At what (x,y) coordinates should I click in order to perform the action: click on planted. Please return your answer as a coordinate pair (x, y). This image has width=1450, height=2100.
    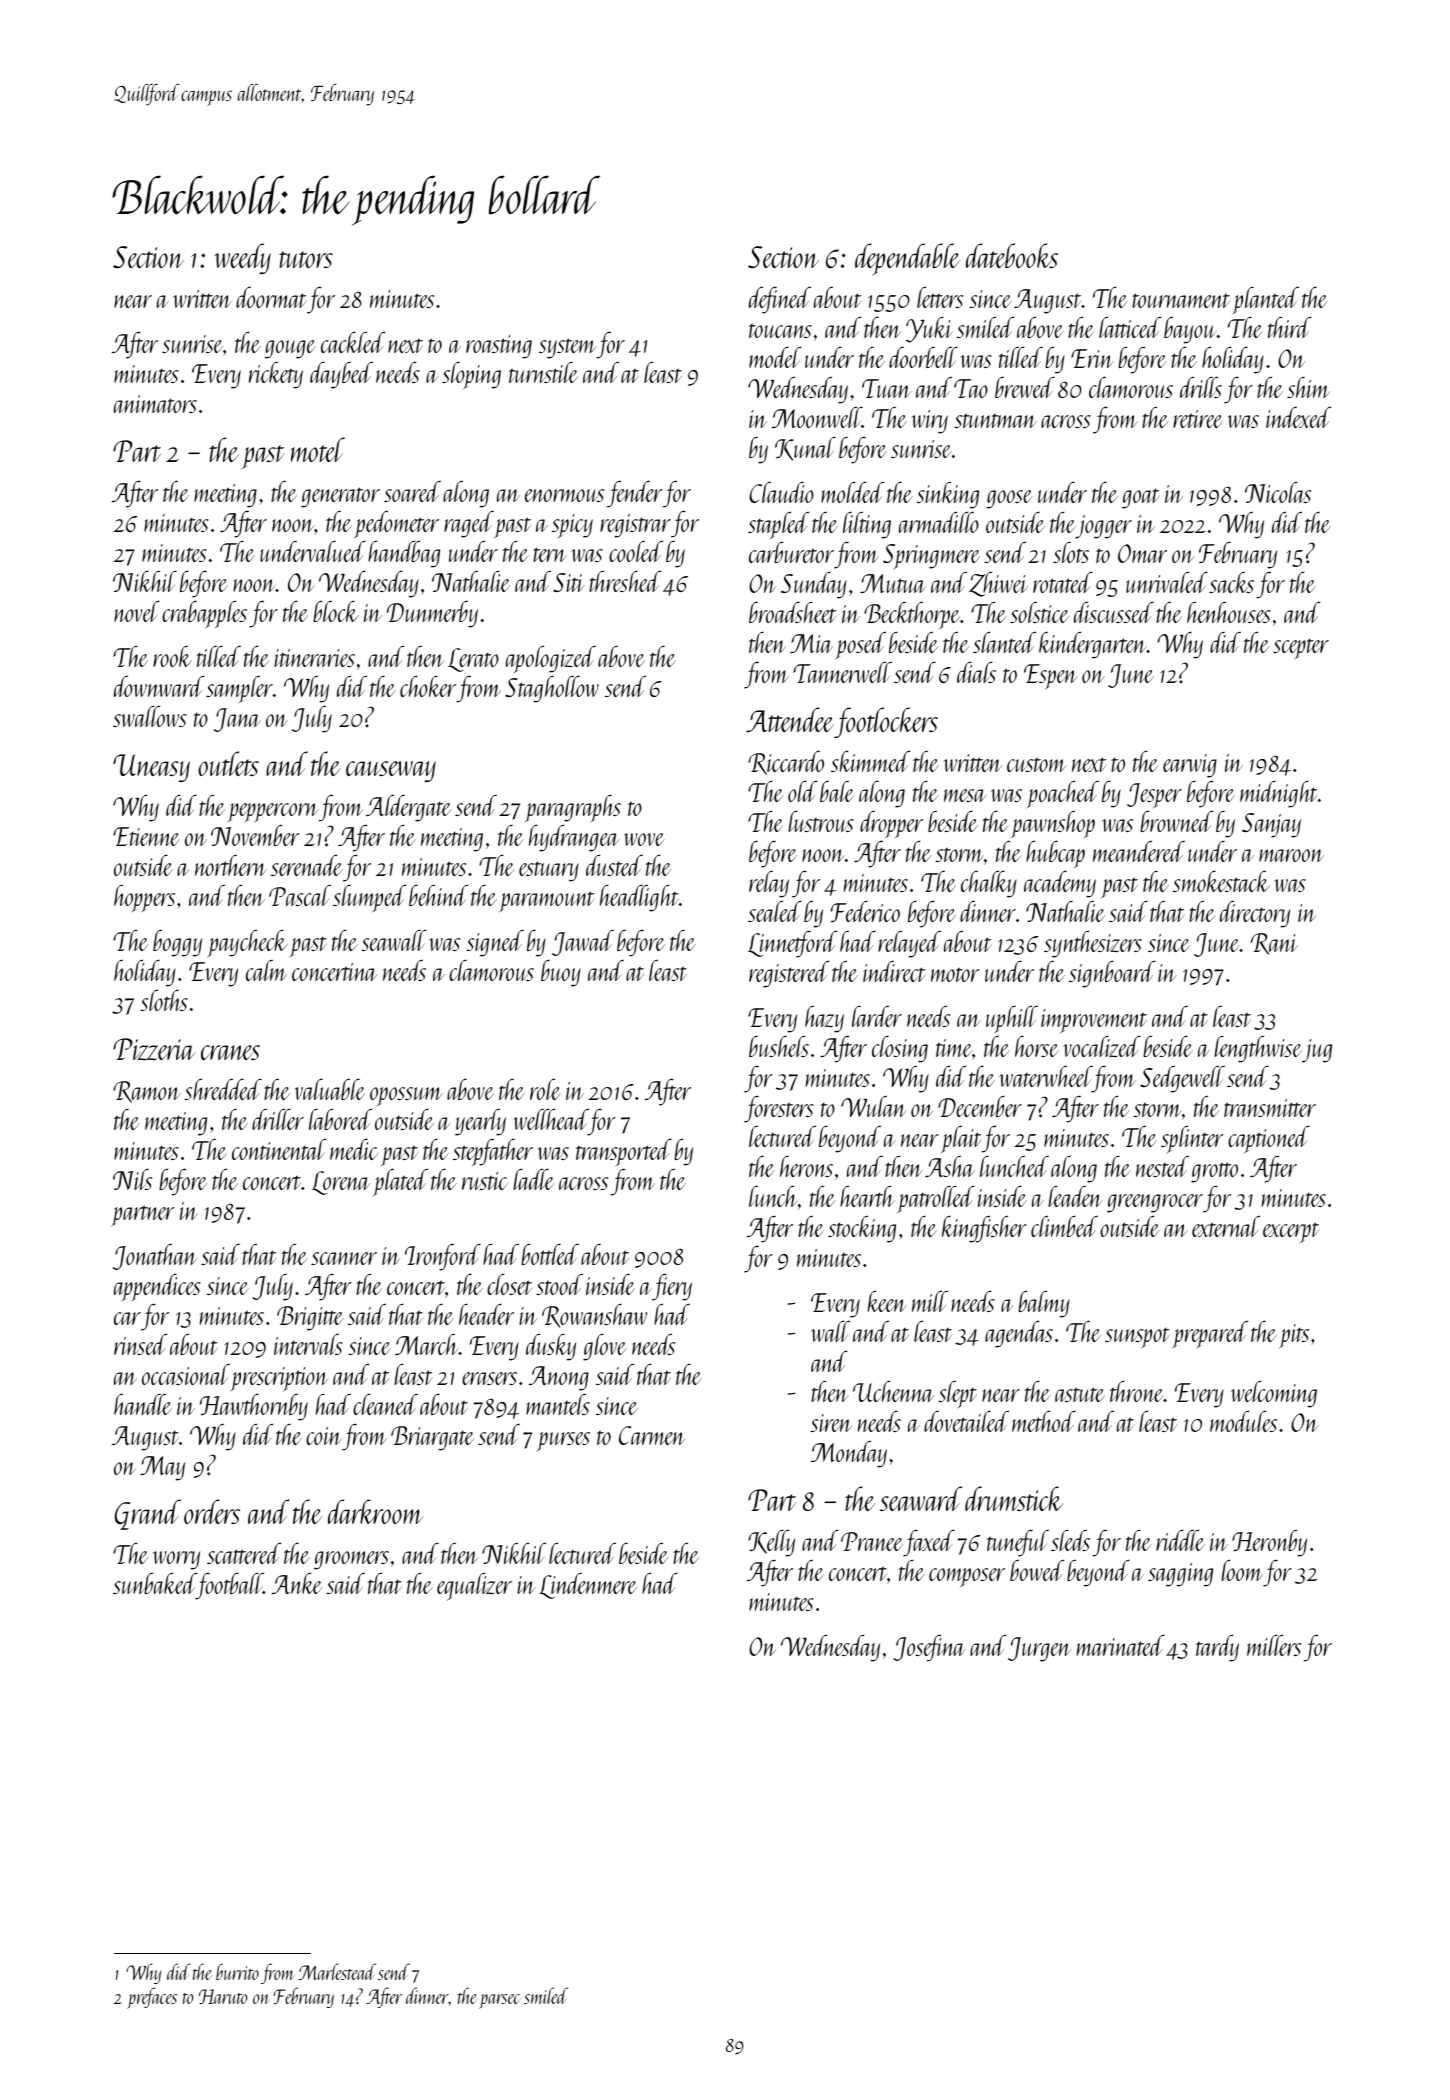
    Looking at the image, I should click on (1266, 300).
